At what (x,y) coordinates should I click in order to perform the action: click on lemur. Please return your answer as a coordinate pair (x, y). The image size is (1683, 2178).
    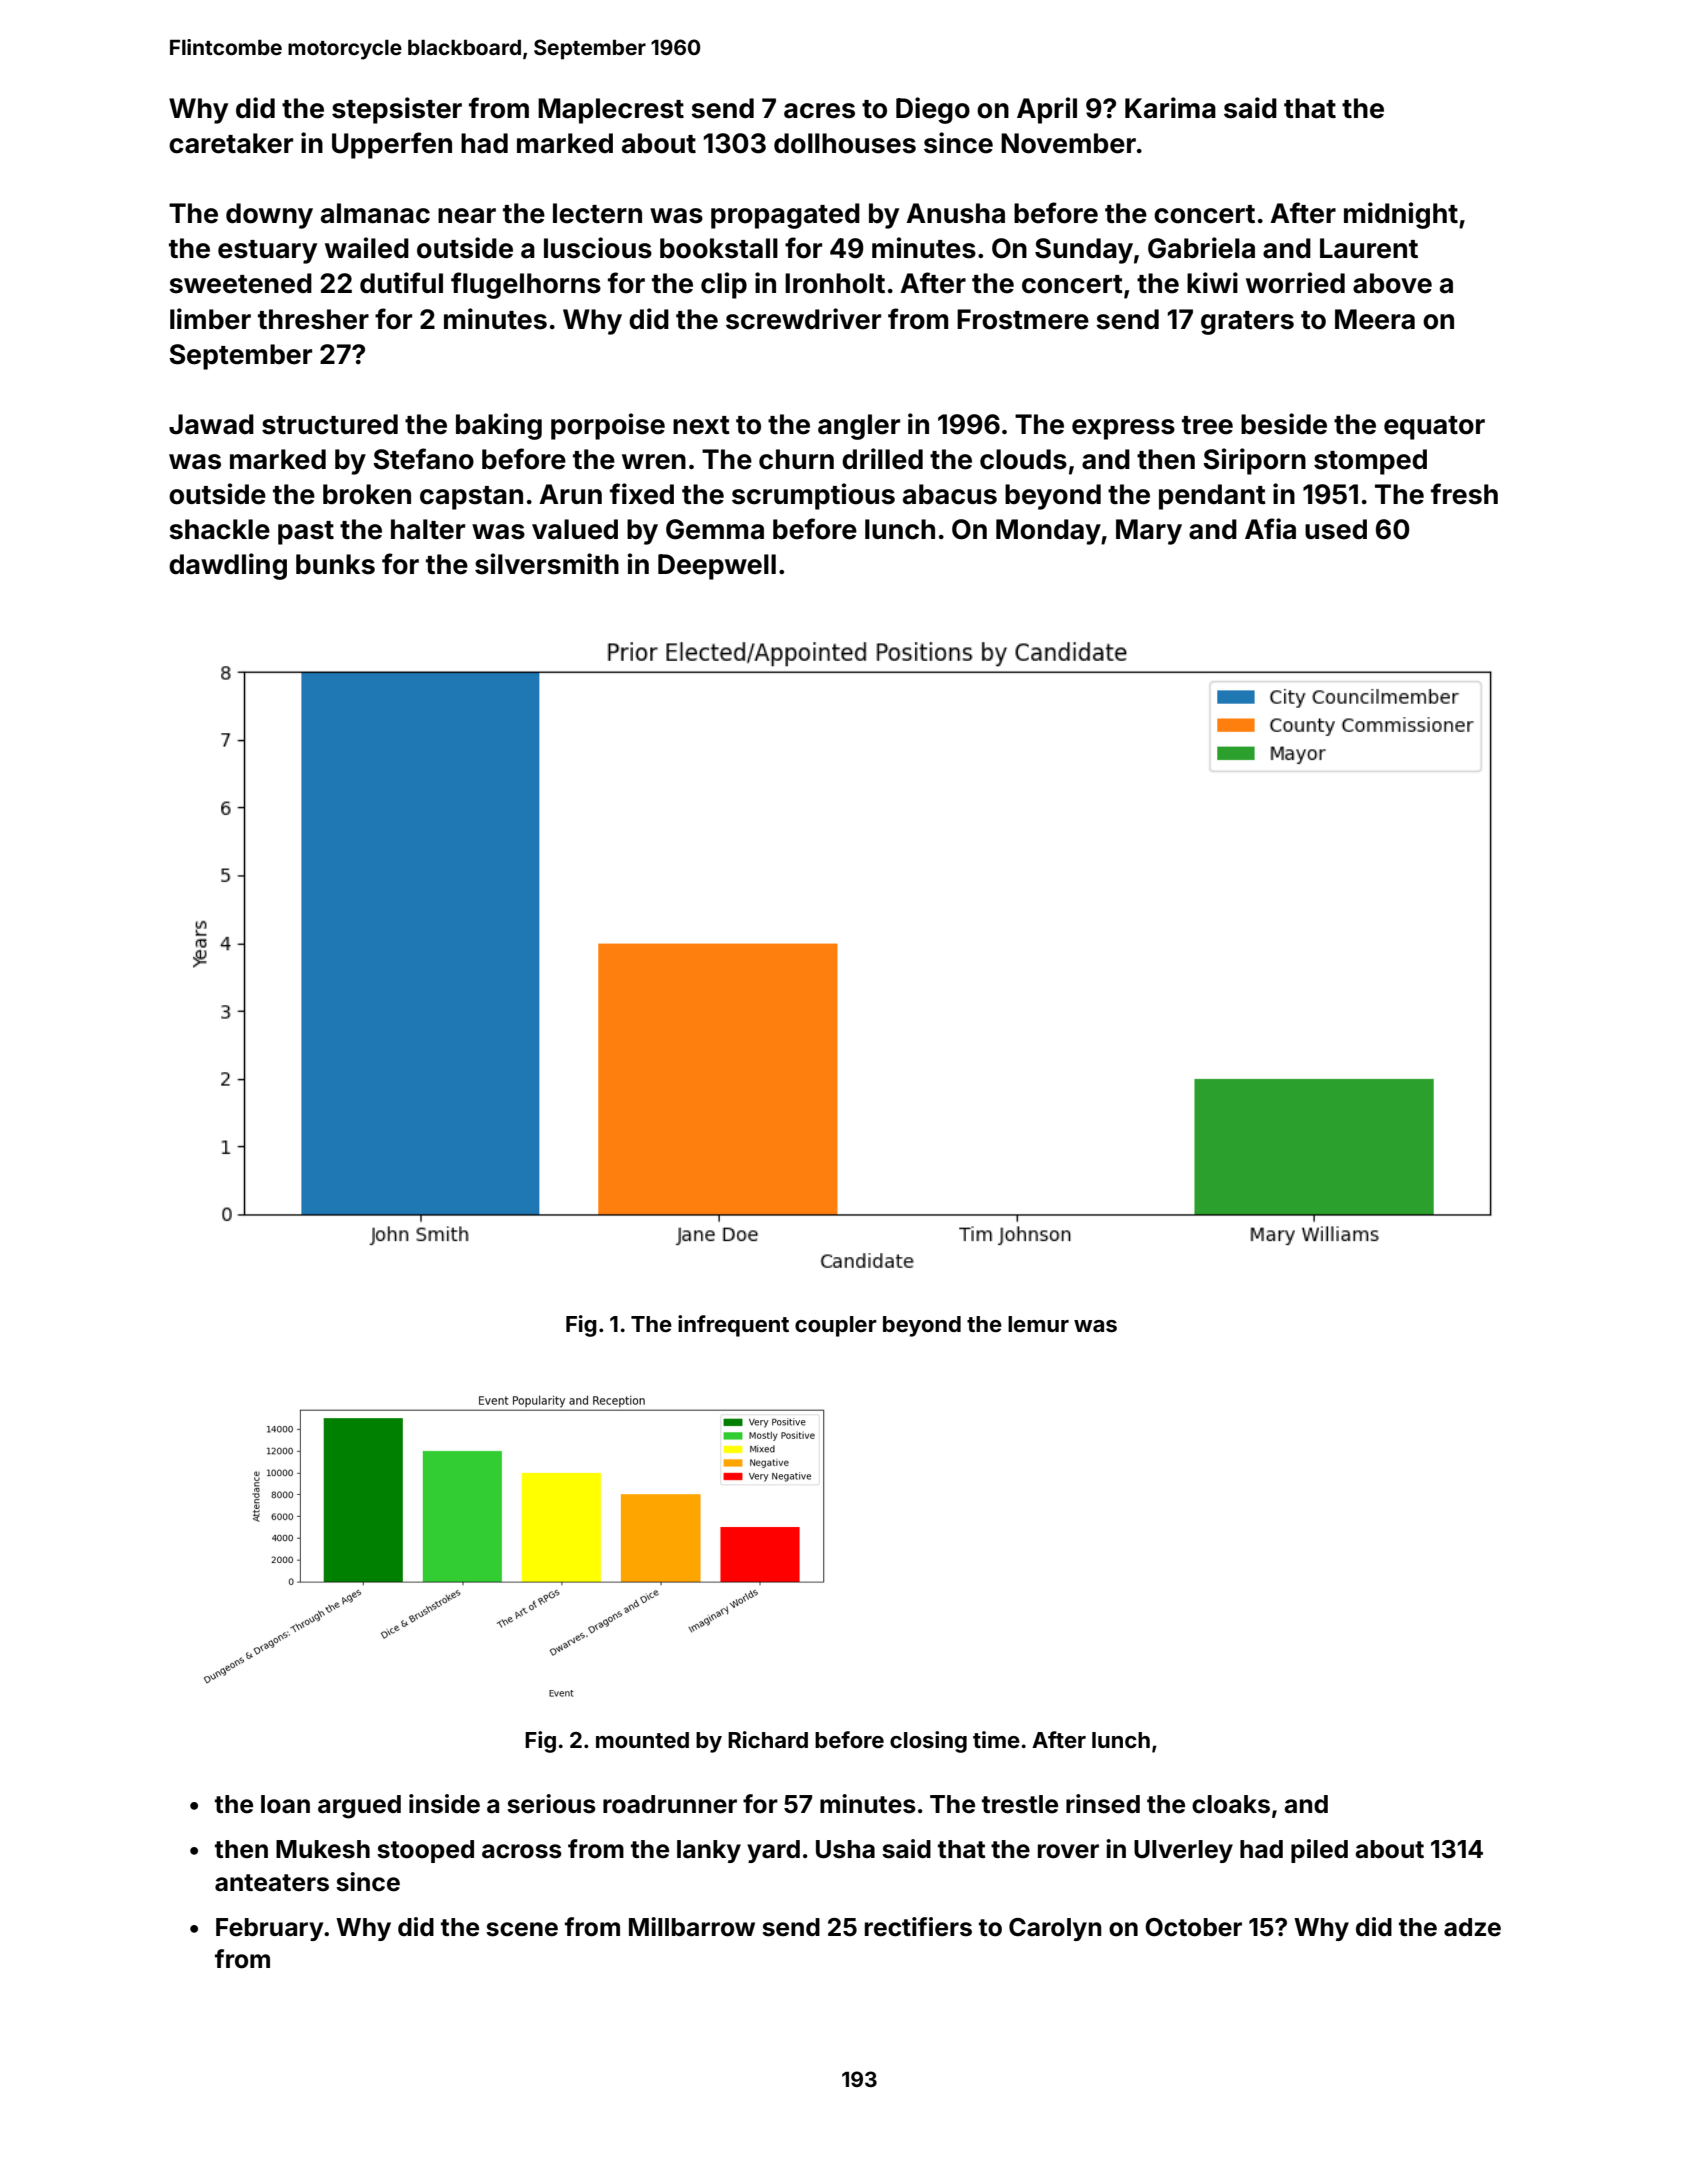
    Looking at the image, I should click on (1038, 1324).
